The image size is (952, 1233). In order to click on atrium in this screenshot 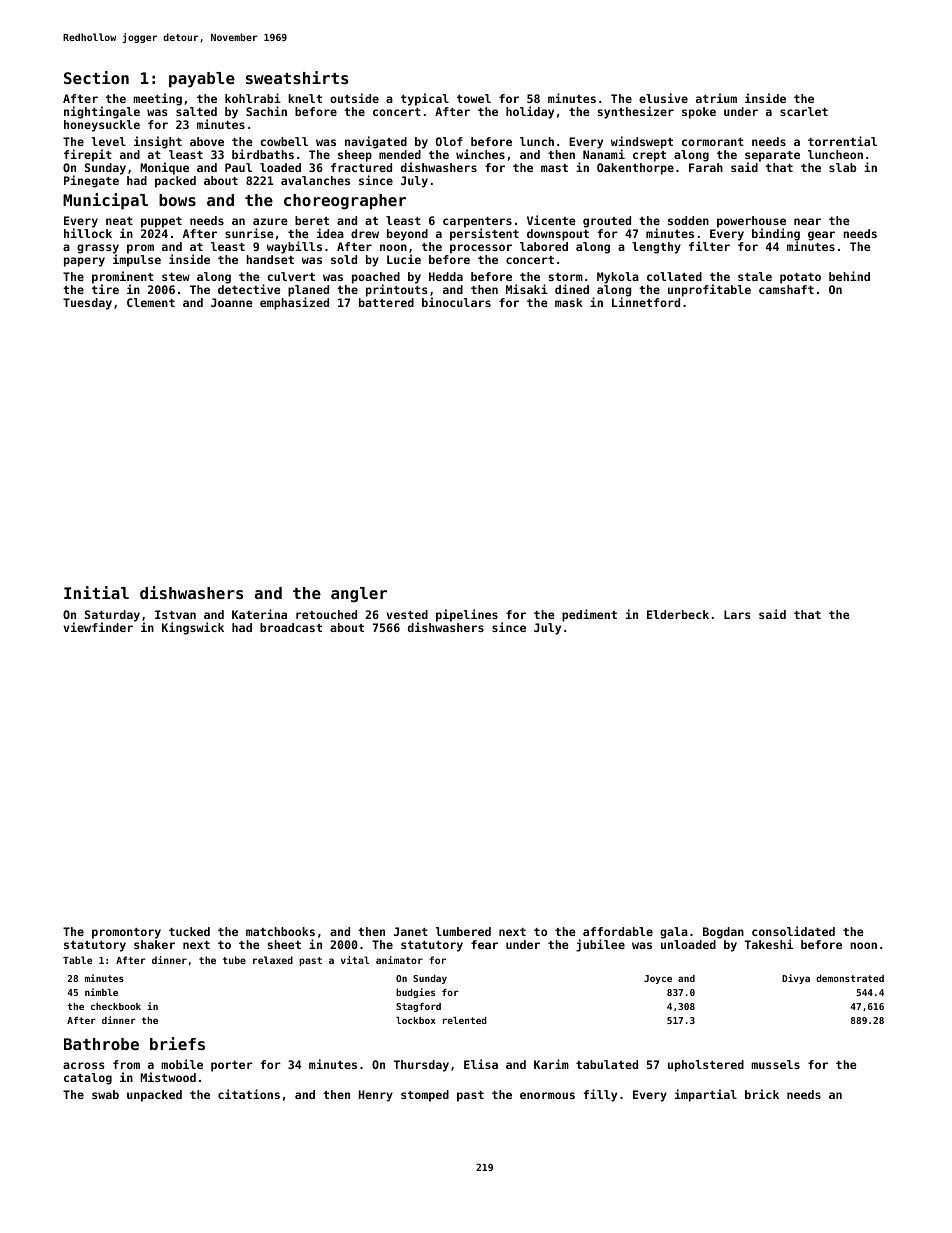, I will do `click(716, 98)`.
